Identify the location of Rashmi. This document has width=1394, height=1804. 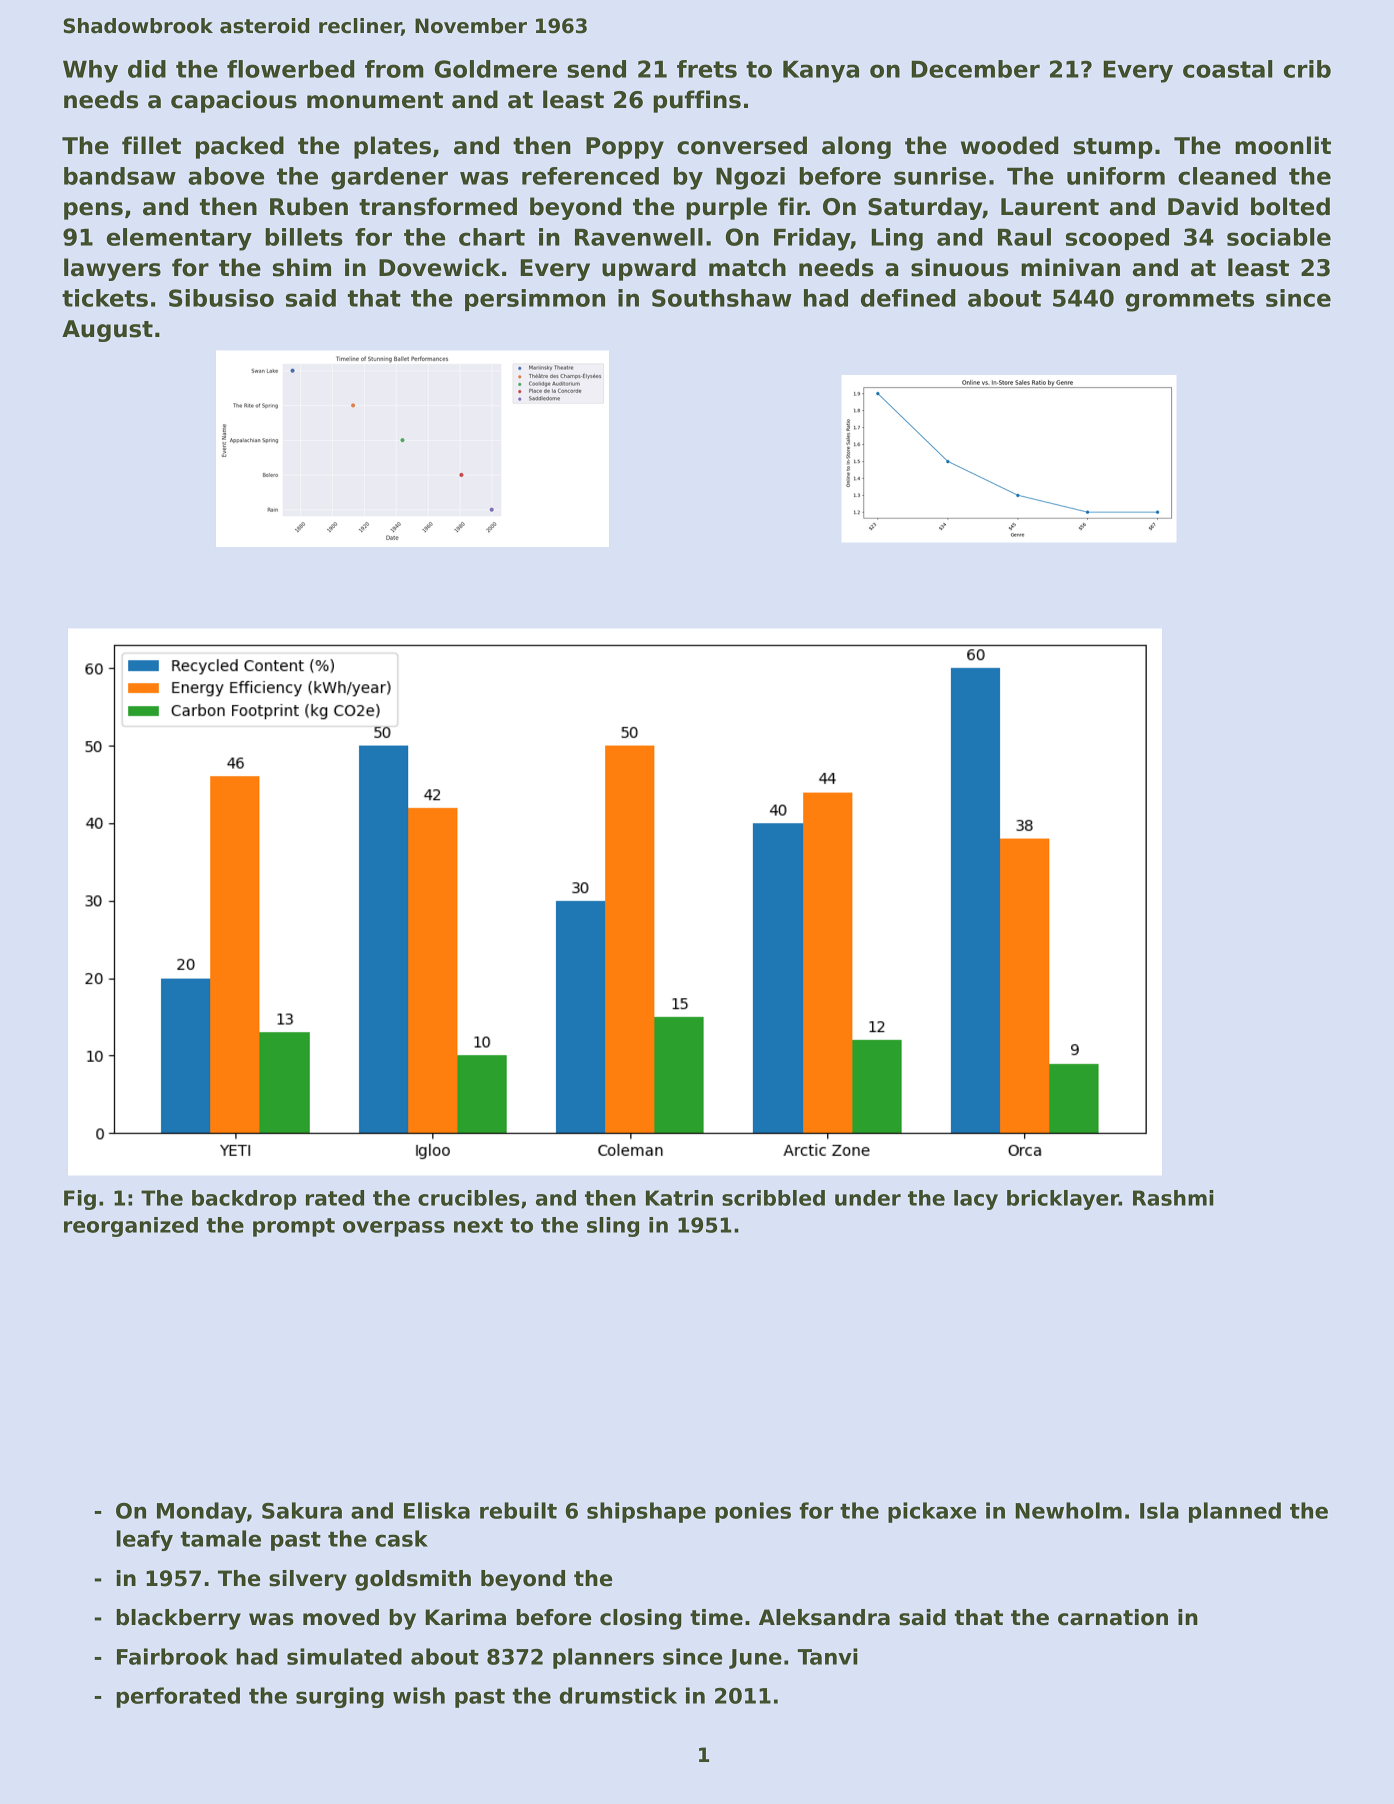
(1173, 1198).
